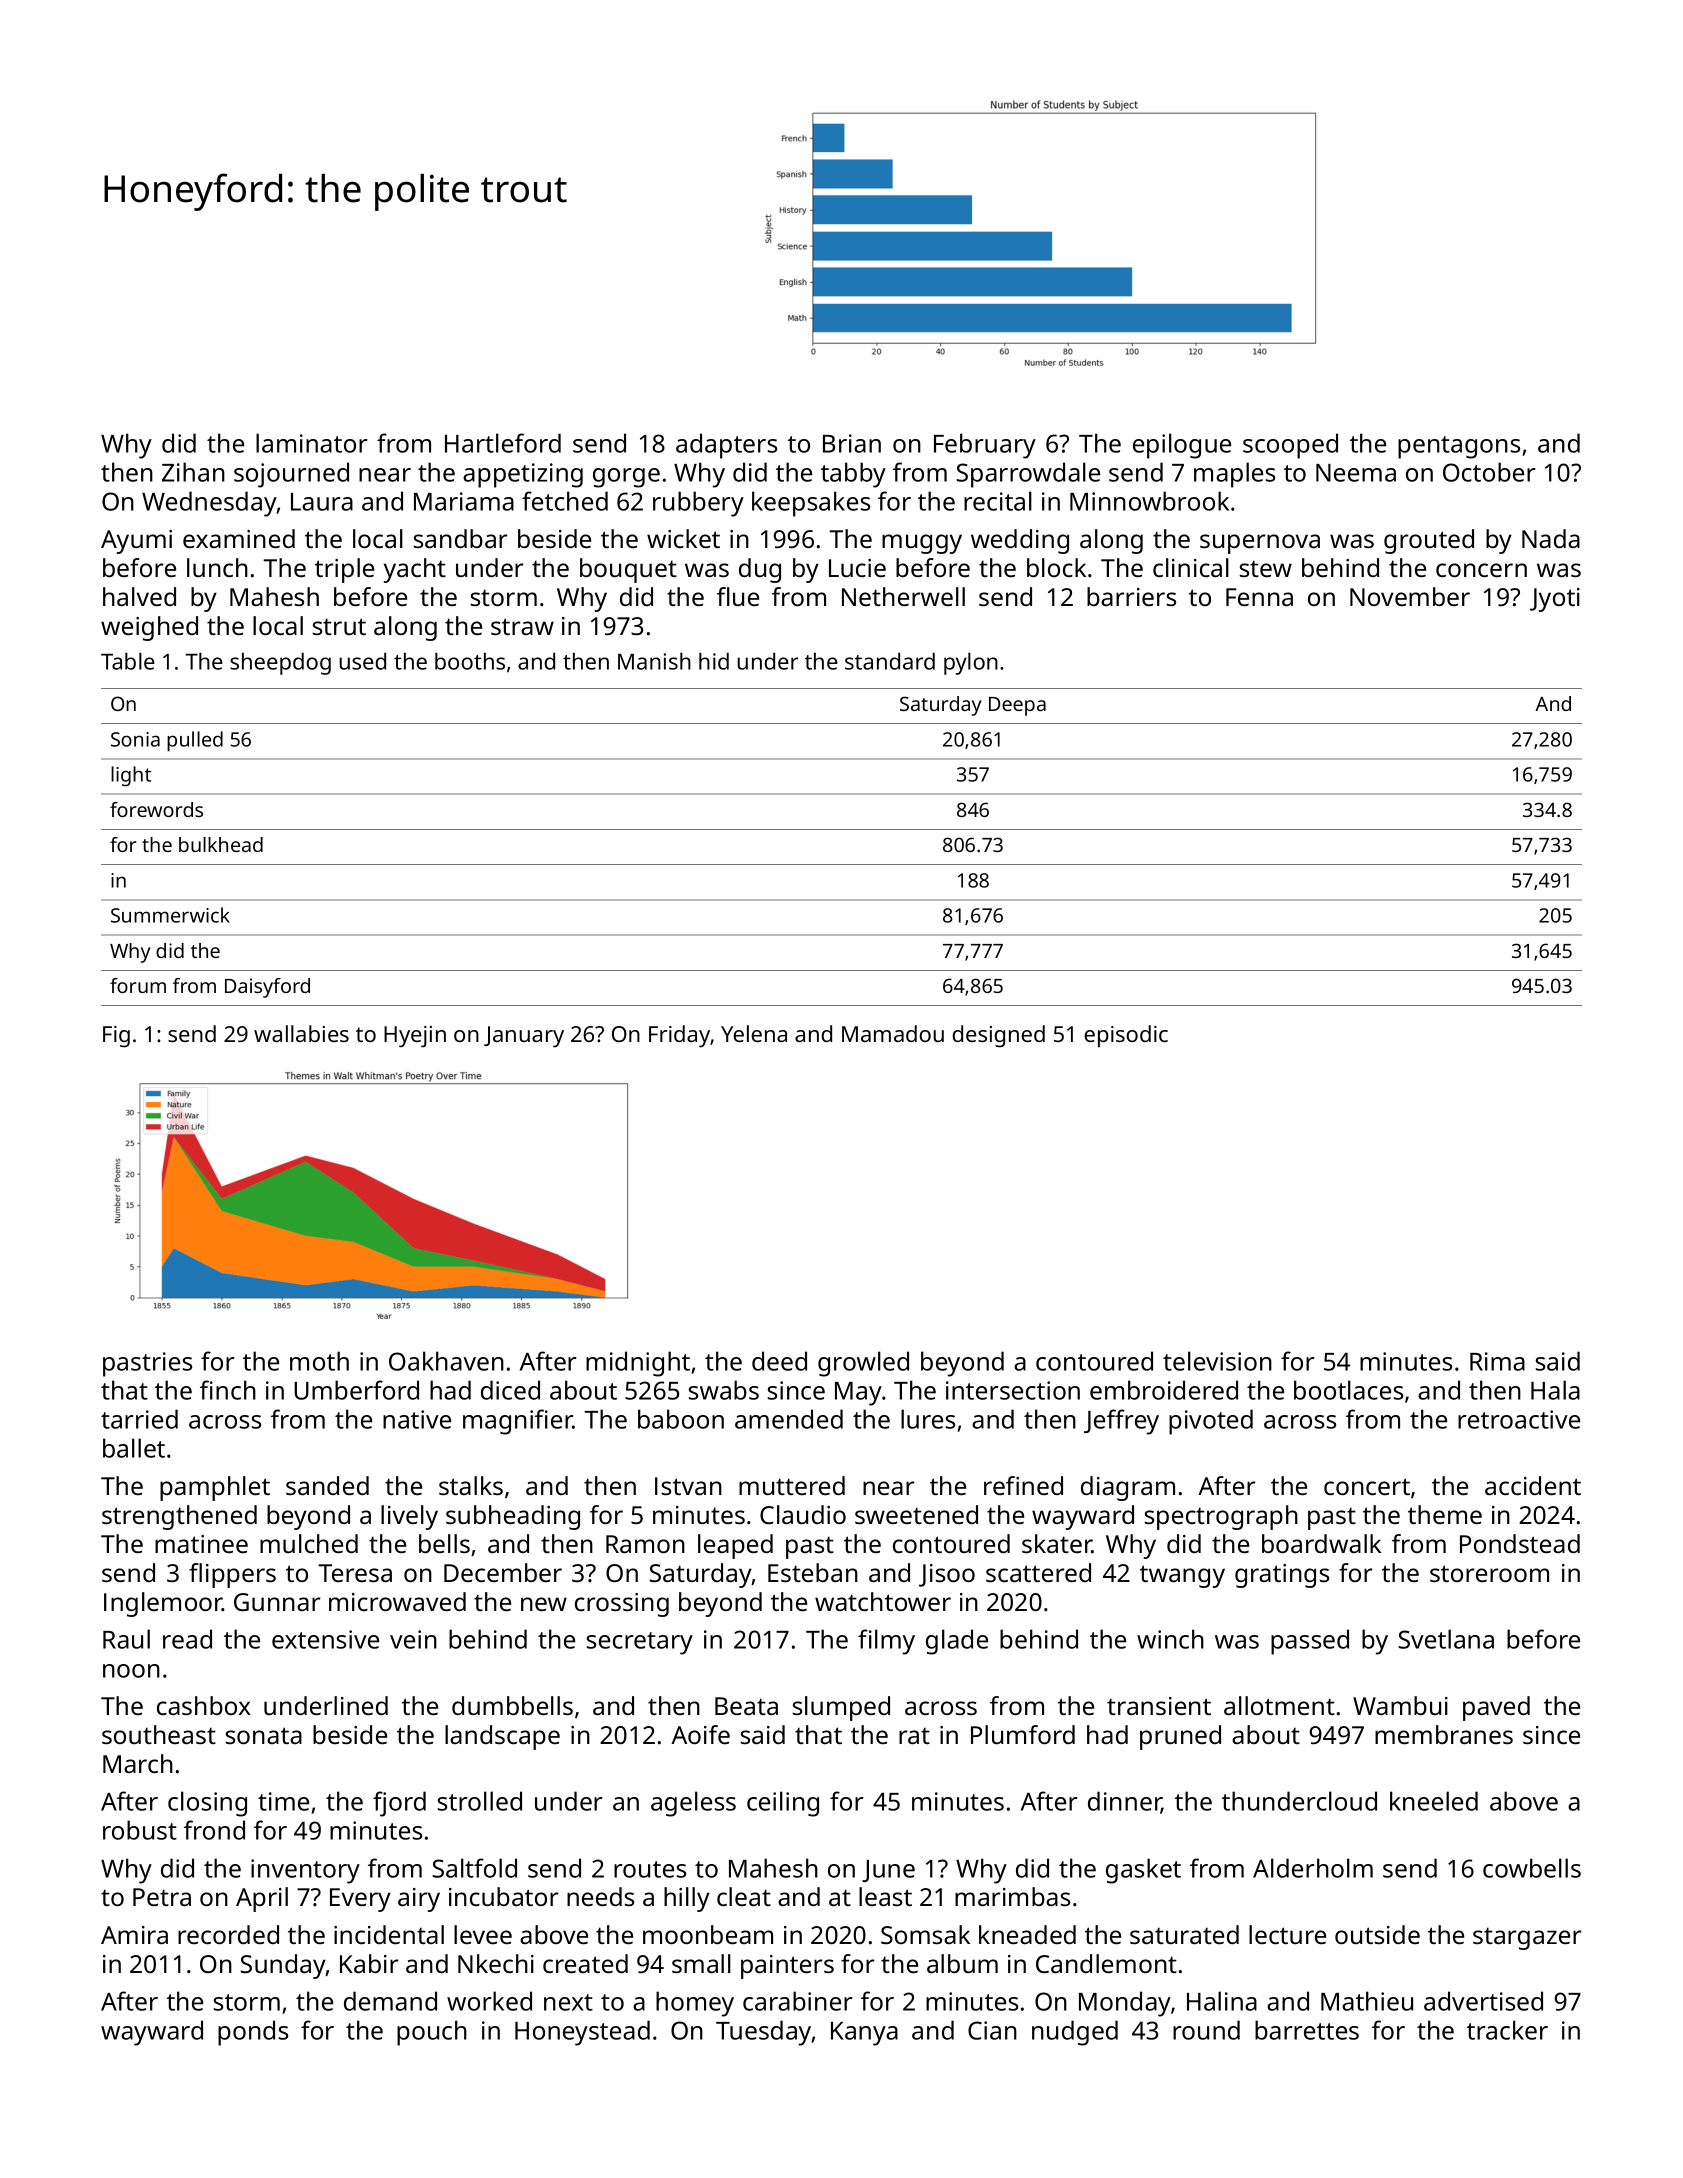 Image resolution: width=1683 pixels, height=2178 pixels. What do you see at coordinates (1446, 1639) in the image?
I see `Svetlana` at bounding box center [1446, 1639].
